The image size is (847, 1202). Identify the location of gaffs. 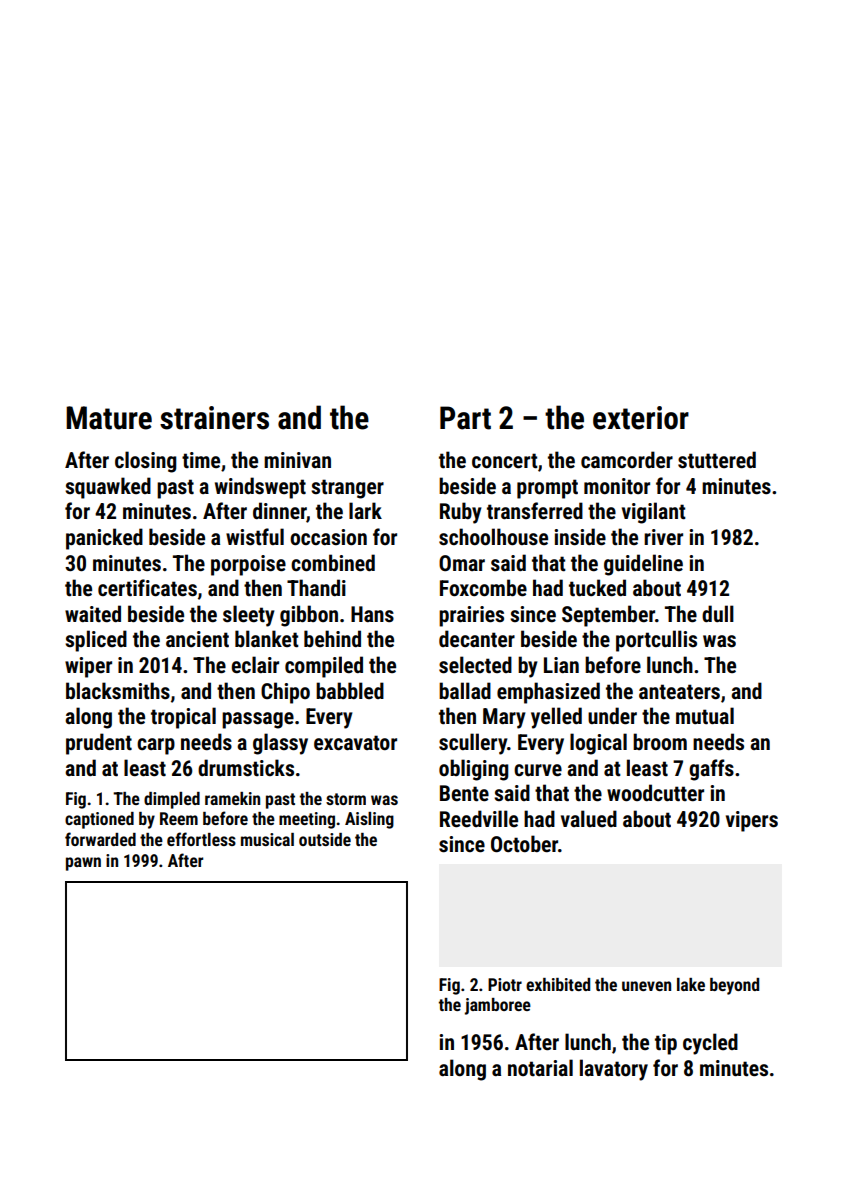
(711, 770).
